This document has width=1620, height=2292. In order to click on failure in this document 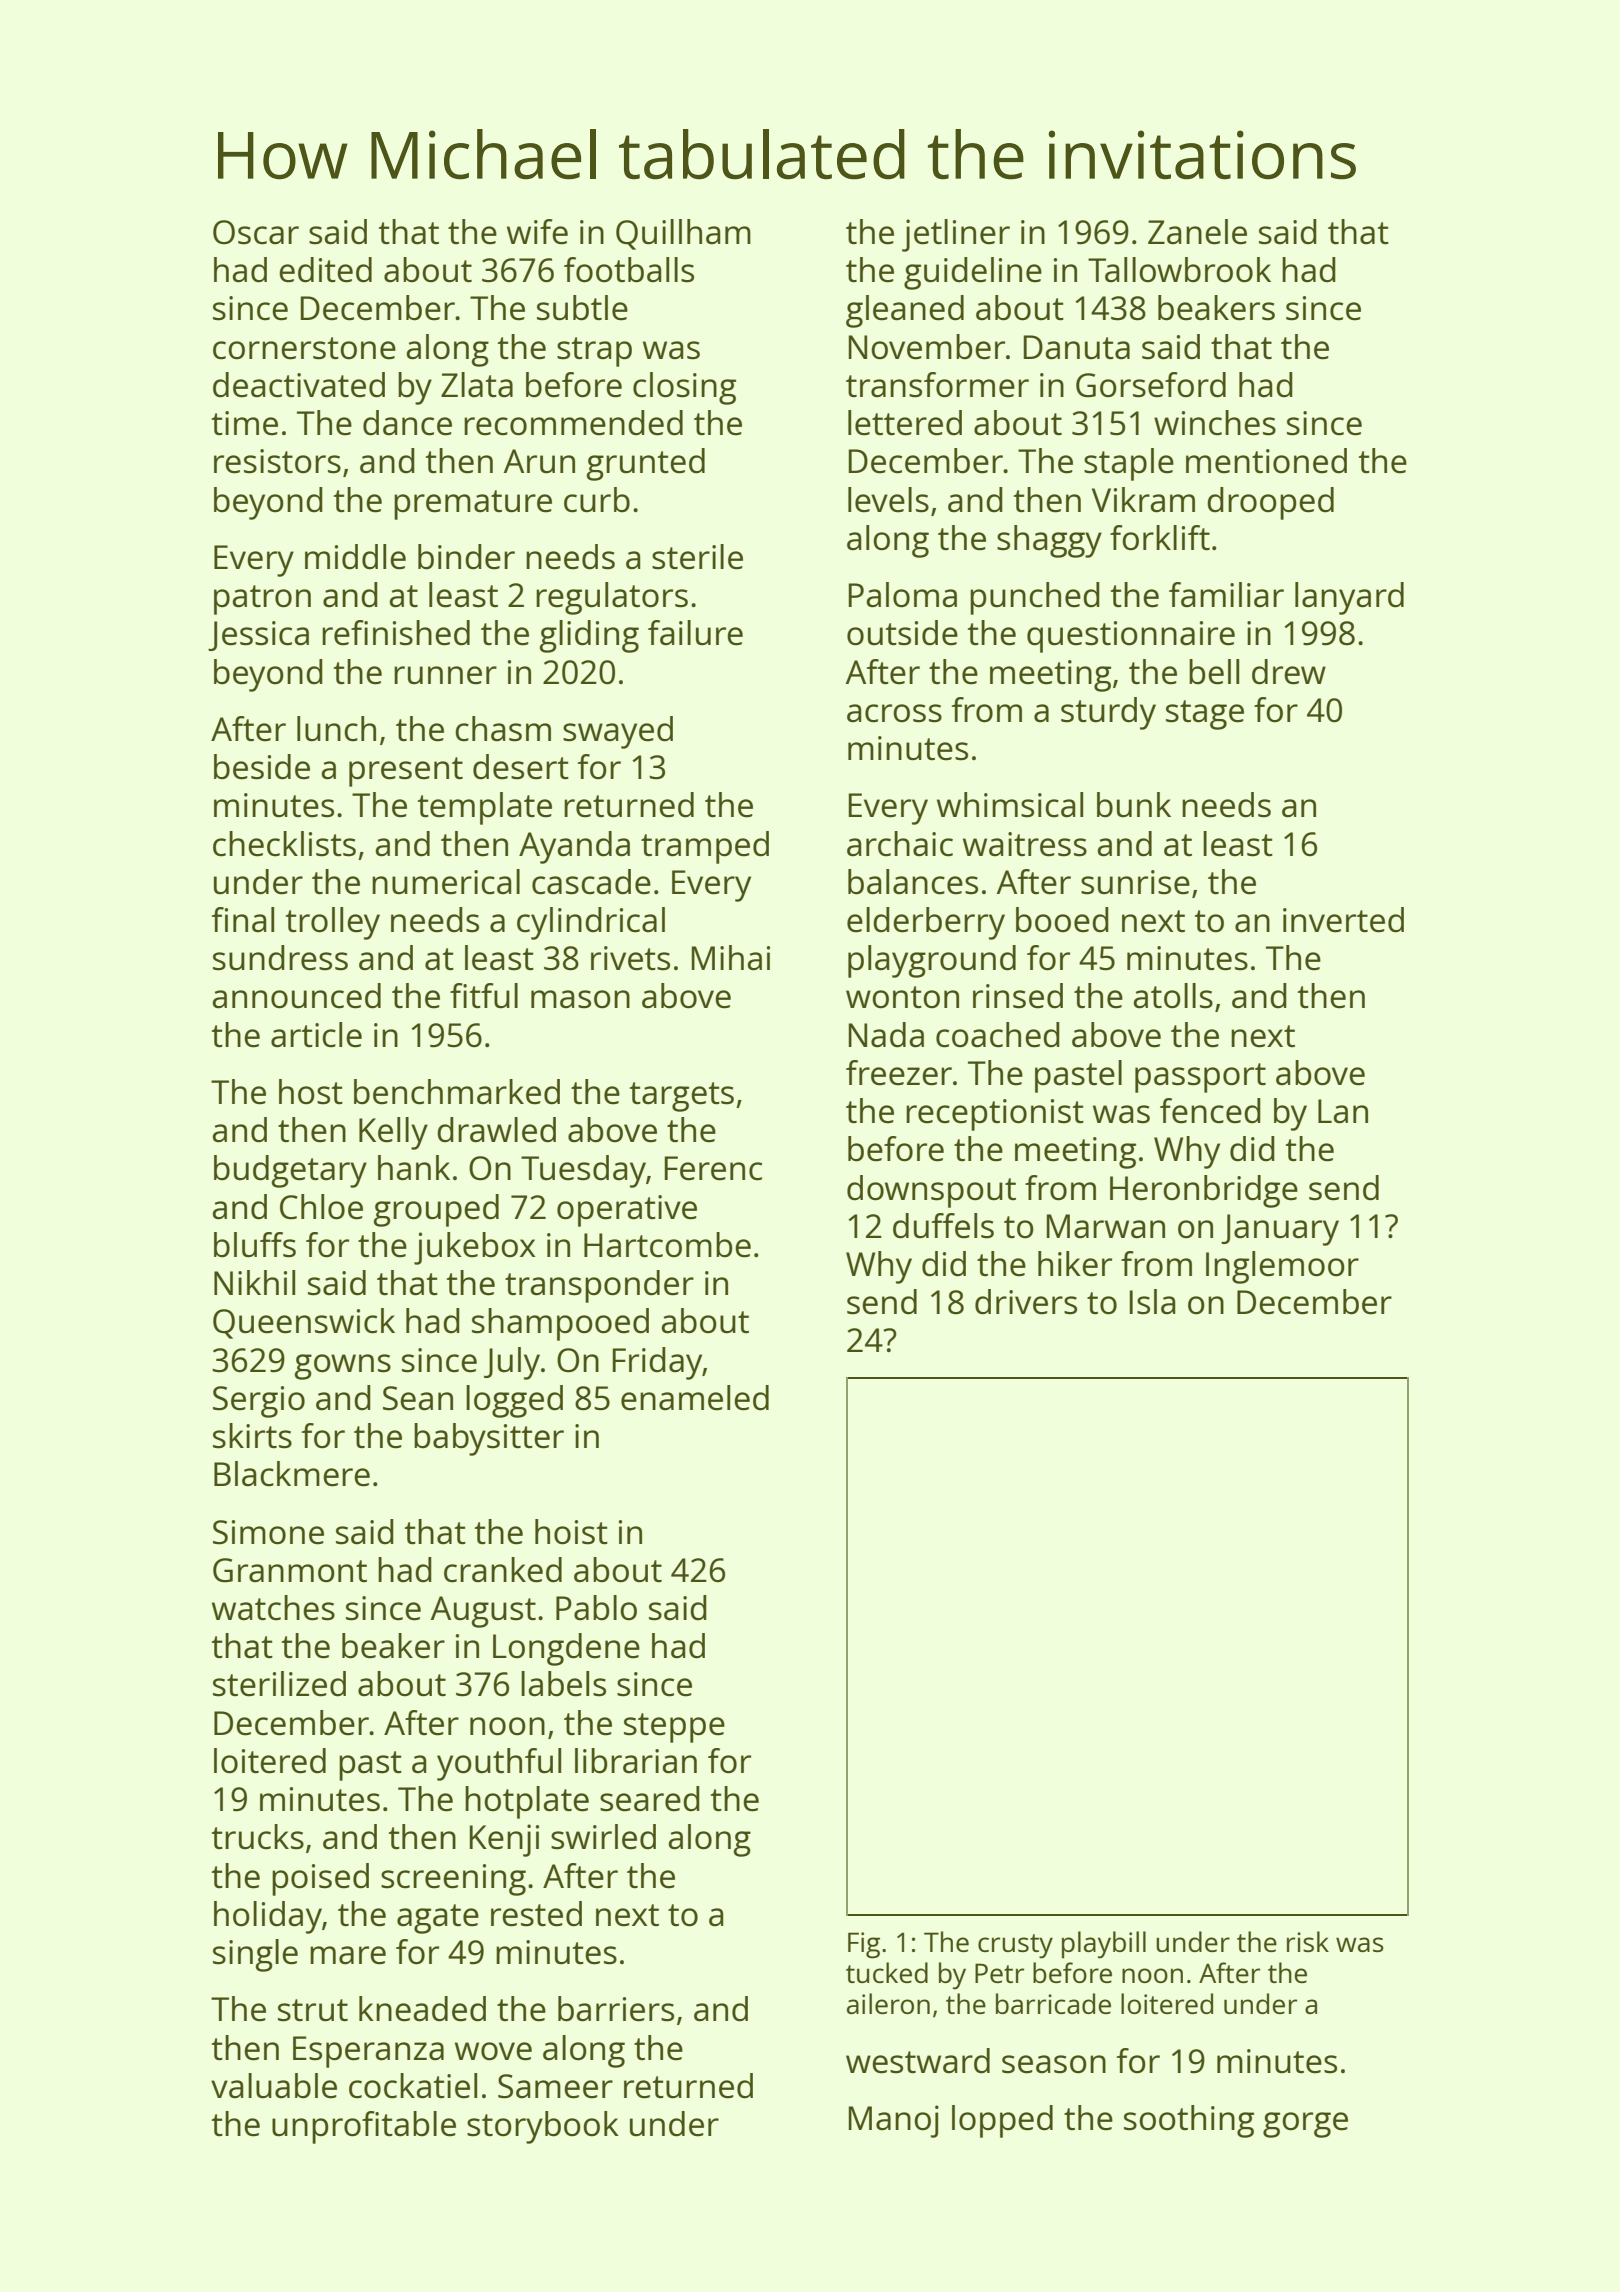, I will do `click(695, 633)`.
